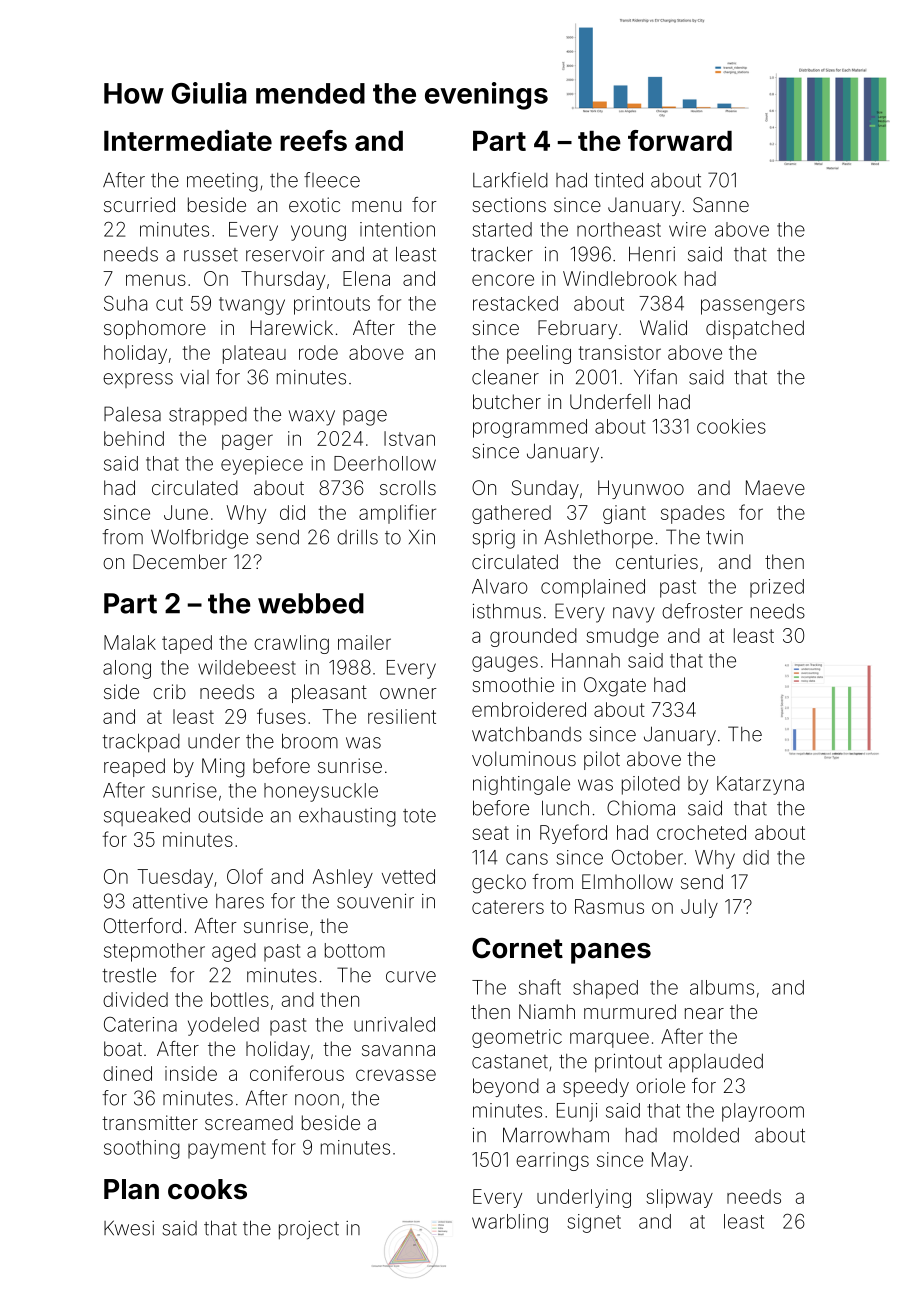 The image size is (908, 1316). What do you see at coordinates (188, 140) in the screenshot?
I see `Intermediate` at bounding box center [188, 140].
